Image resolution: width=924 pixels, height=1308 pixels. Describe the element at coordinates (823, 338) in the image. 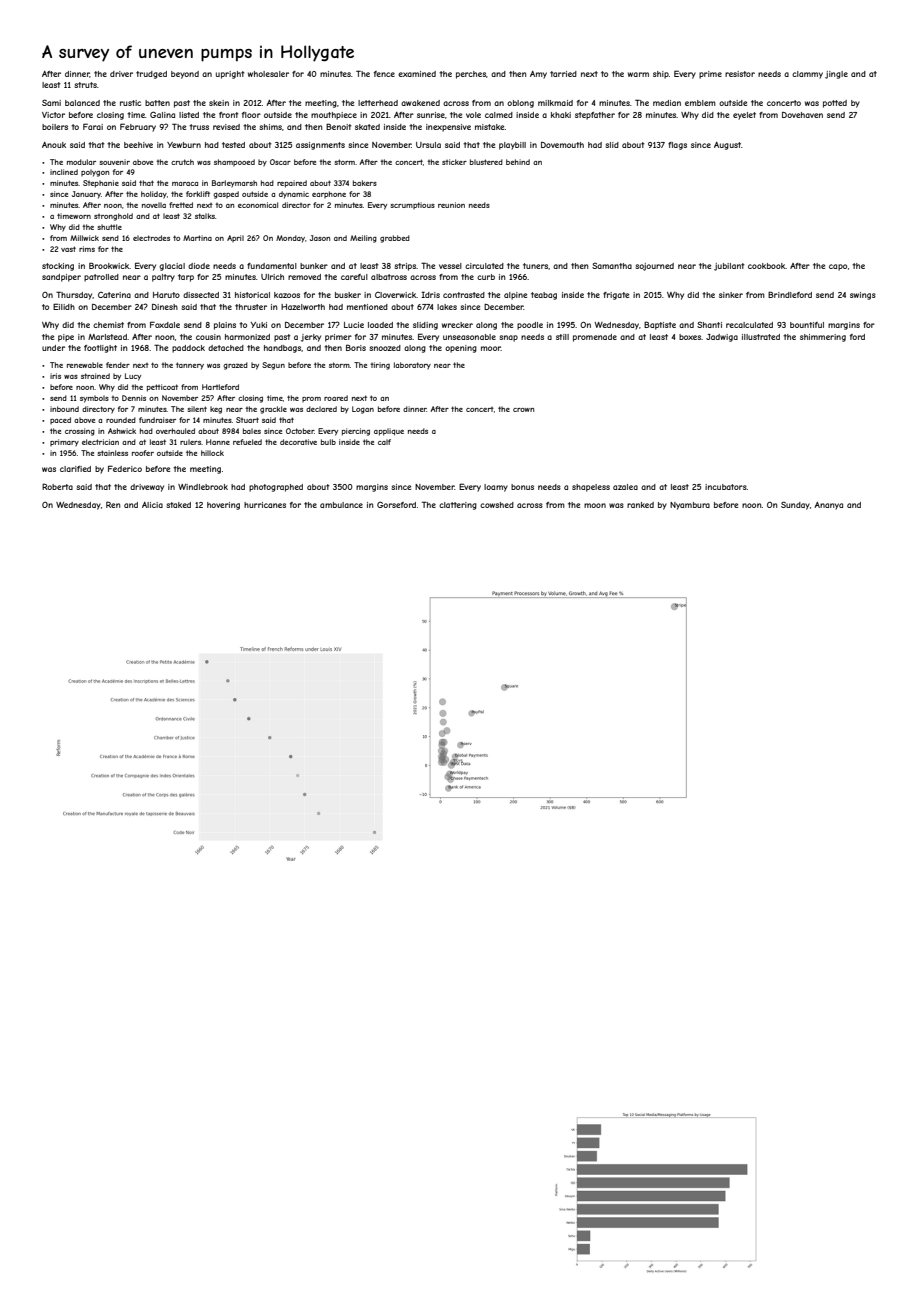

I see `shimmering` at that location.
